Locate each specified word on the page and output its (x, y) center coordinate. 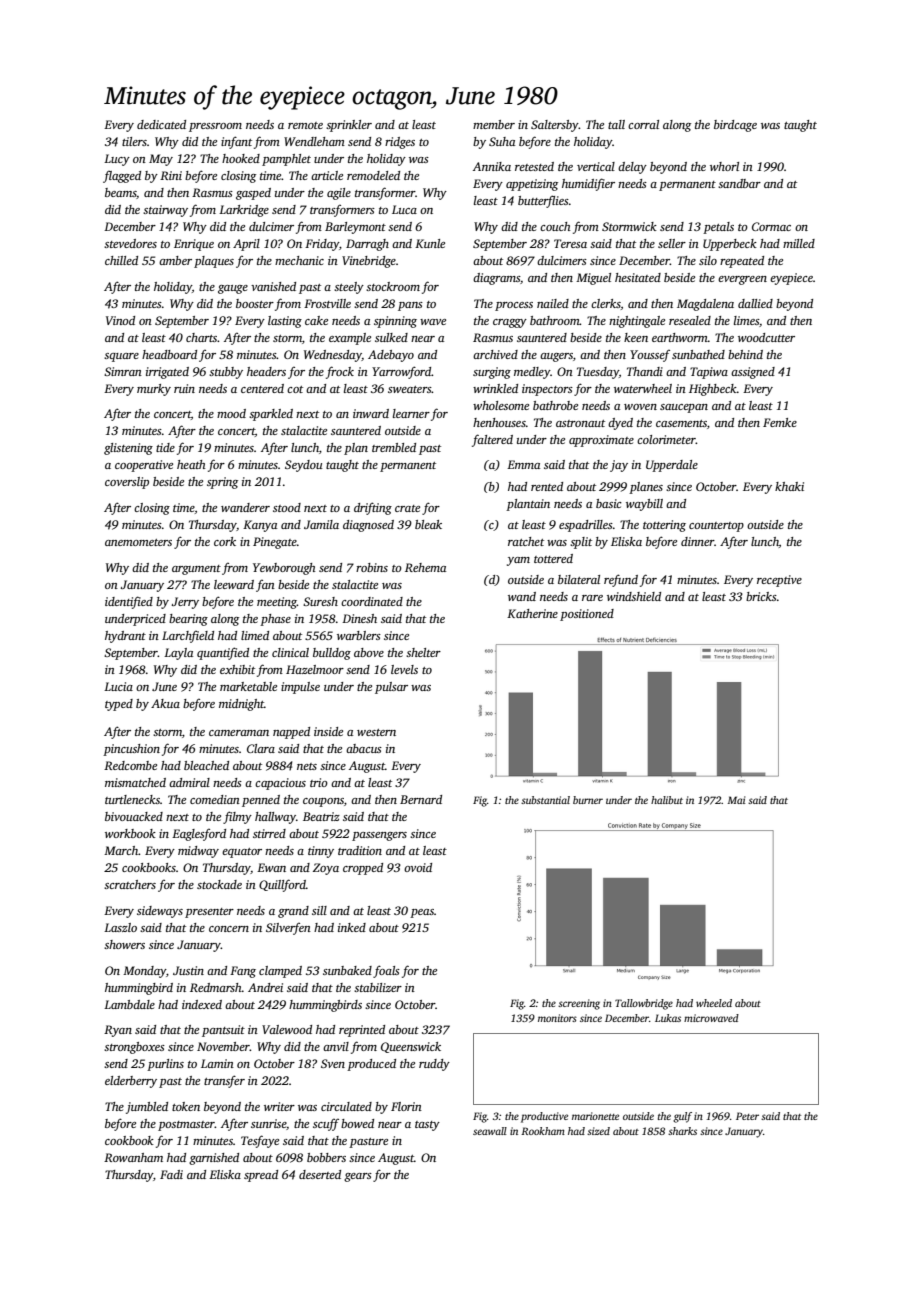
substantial (545, 800)
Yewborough (284, 569)
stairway (165, 211)
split (581, 543)
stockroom (393, 286)
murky (154, 390)
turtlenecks (132, 799)
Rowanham (133, 1157)
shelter (423, 652)
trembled (394, 447)
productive (544, 1117)
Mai (736, 800)
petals (718, 228)
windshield (634, 596)
